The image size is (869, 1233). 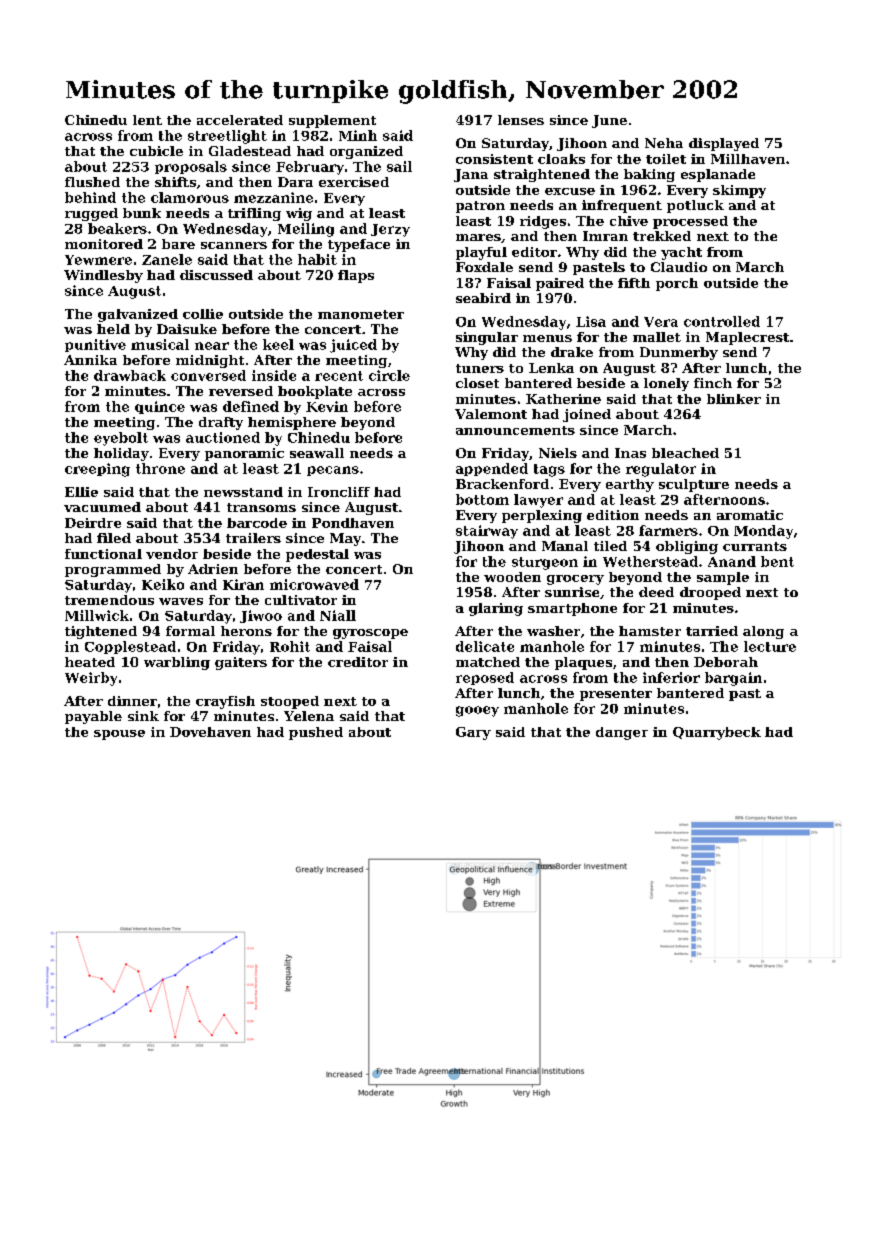 What do you see at coordinates (91, 679) in the screenshot?
I see `Weirby` at bounding box center [91, 679].
